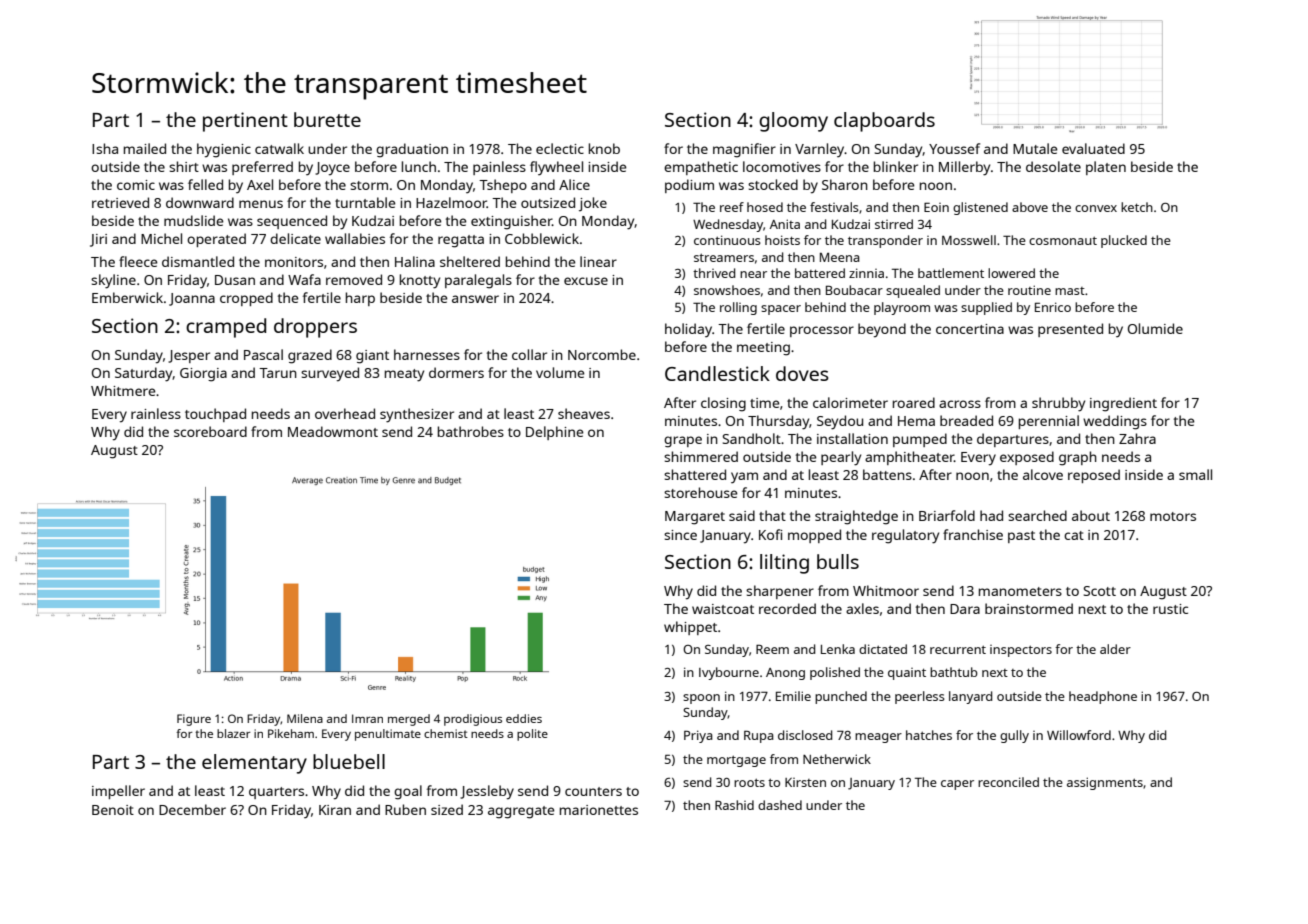 Image resolution: width=1308 pixels, height=924 pixels. What do you see at coordinates (205, 184) in the document?
I see `felled` at bounding box center [205, 184].
